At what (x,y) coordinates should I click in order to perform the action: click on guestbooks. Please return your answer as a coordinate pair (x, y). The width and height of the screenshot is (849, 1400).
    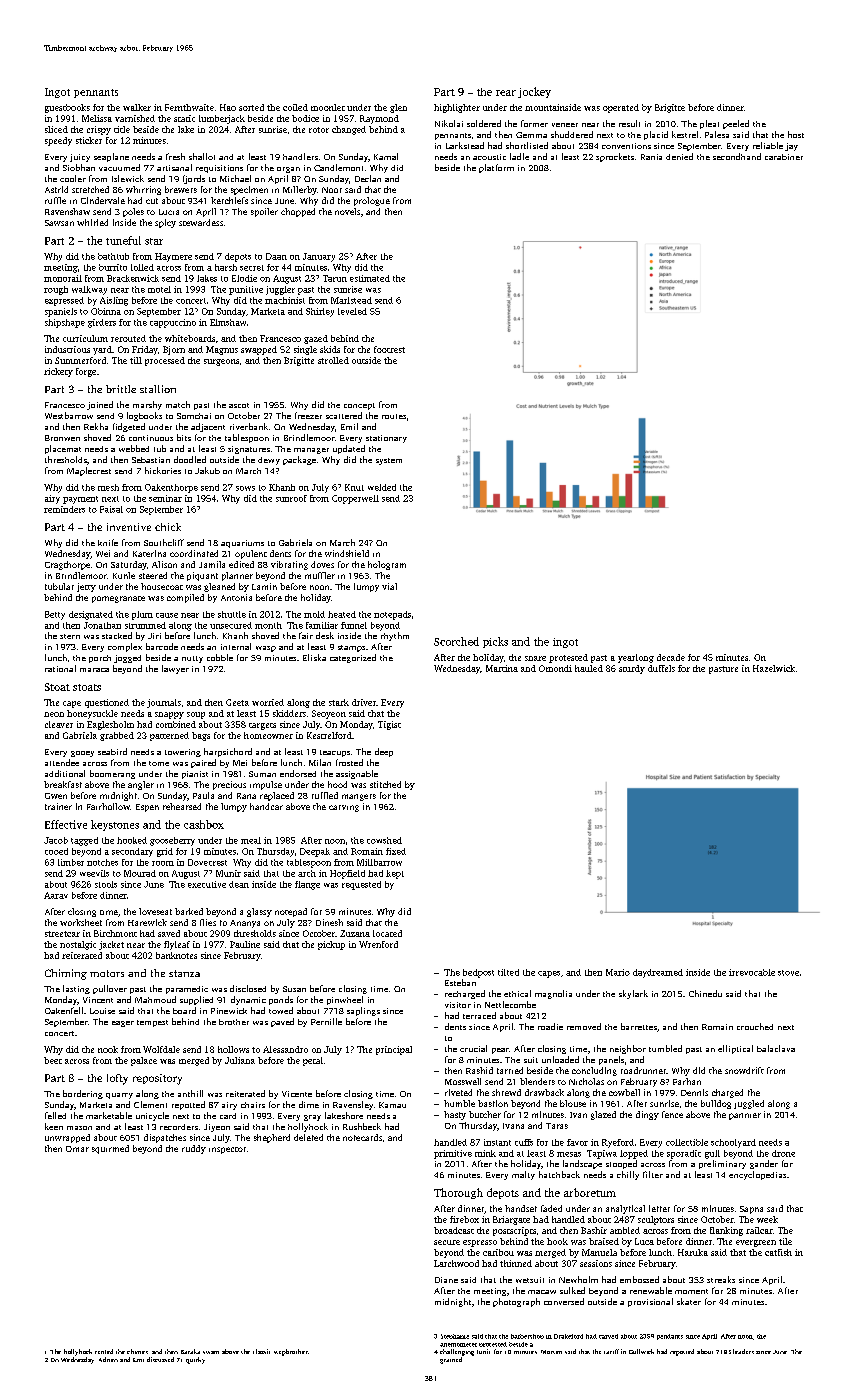
    Looking at the image, I should click on (67, 108).
